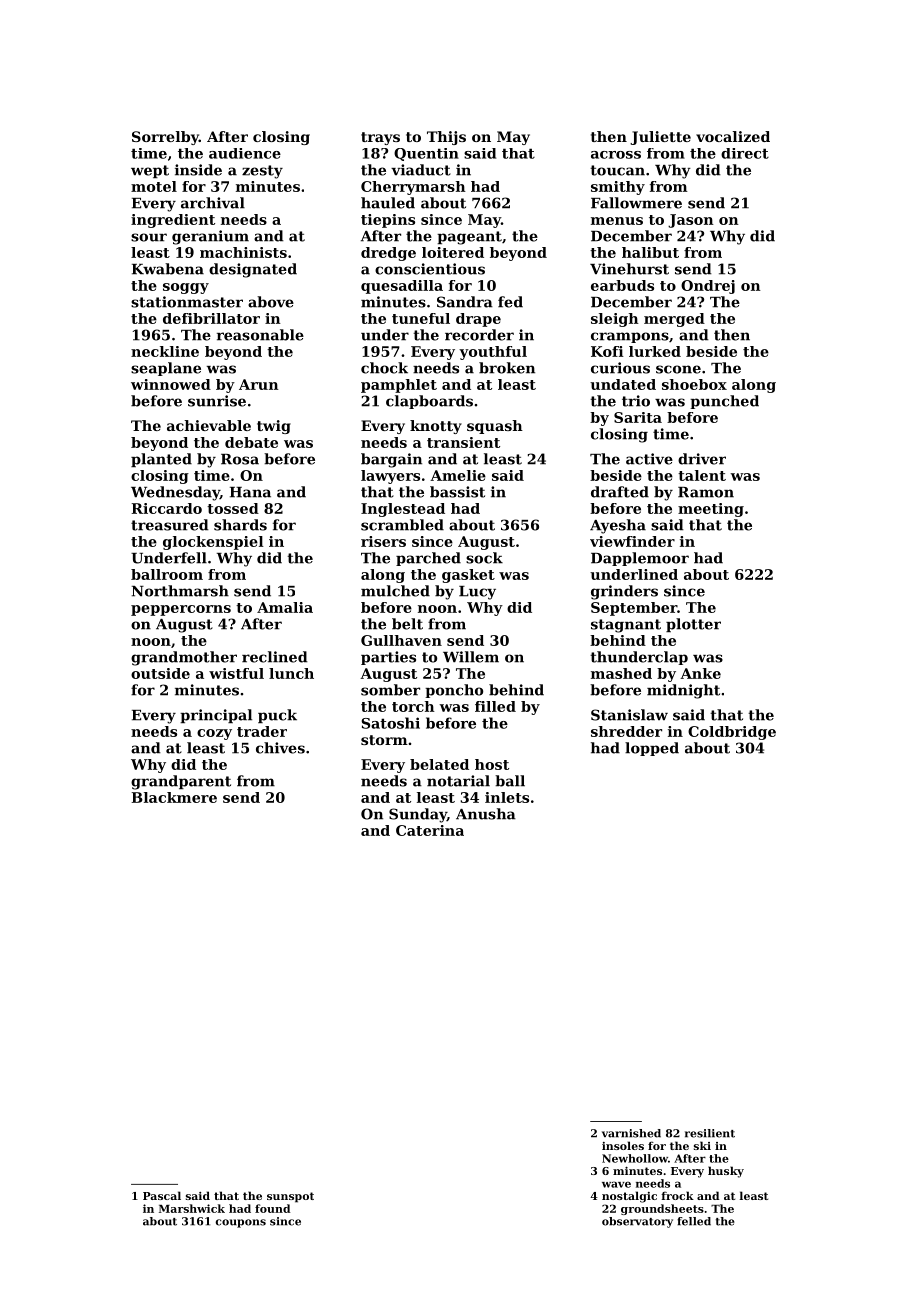 The height and width of the page is (1316, 908). Describe the element at coordinates (710, 1133) in the page. I see `resilient` at that location.
